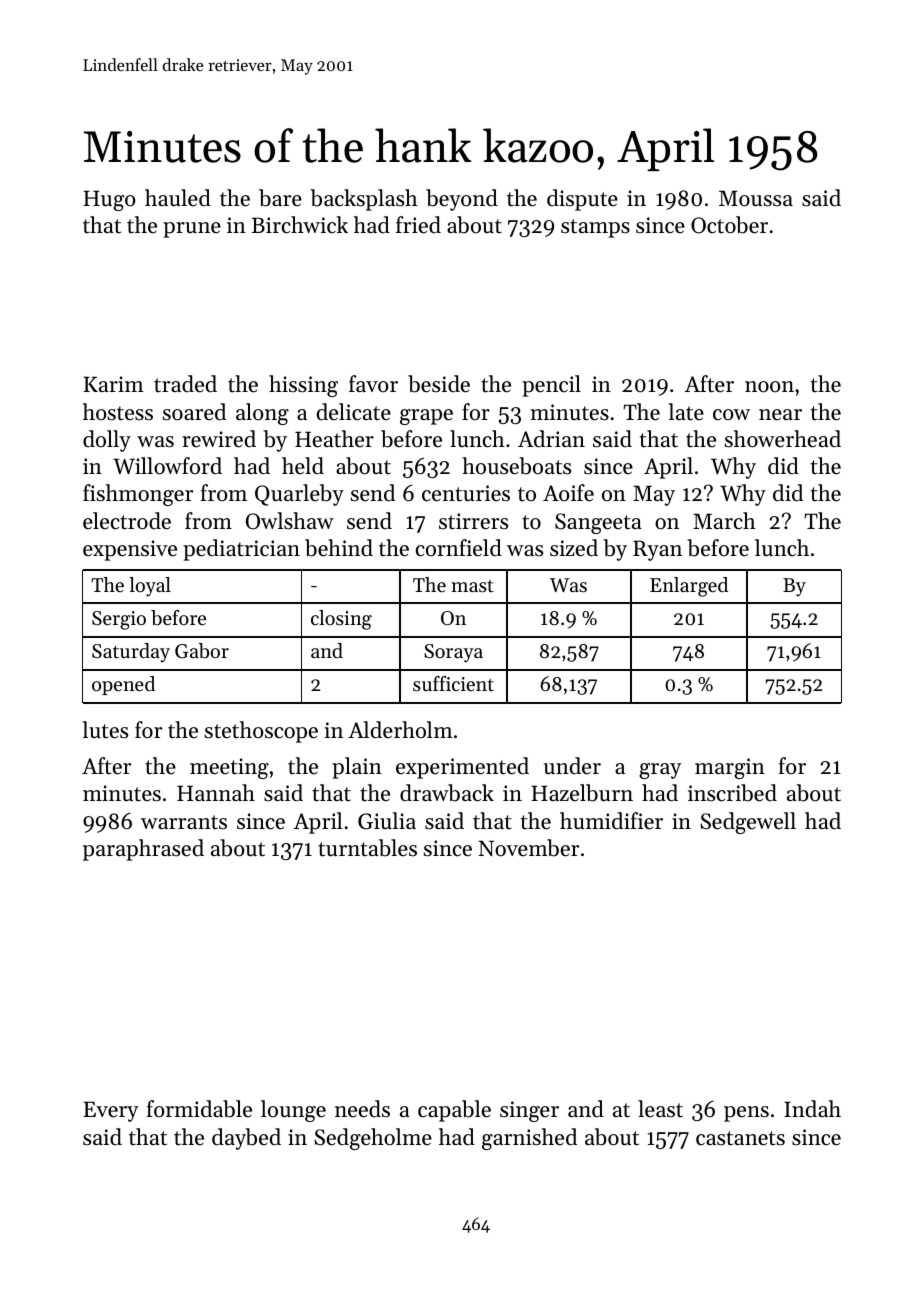 This document has width=924, height=1311. What do you see at coordinates (105, 730) in the document?
I see `lutes` at bounding box center [105, 730].
